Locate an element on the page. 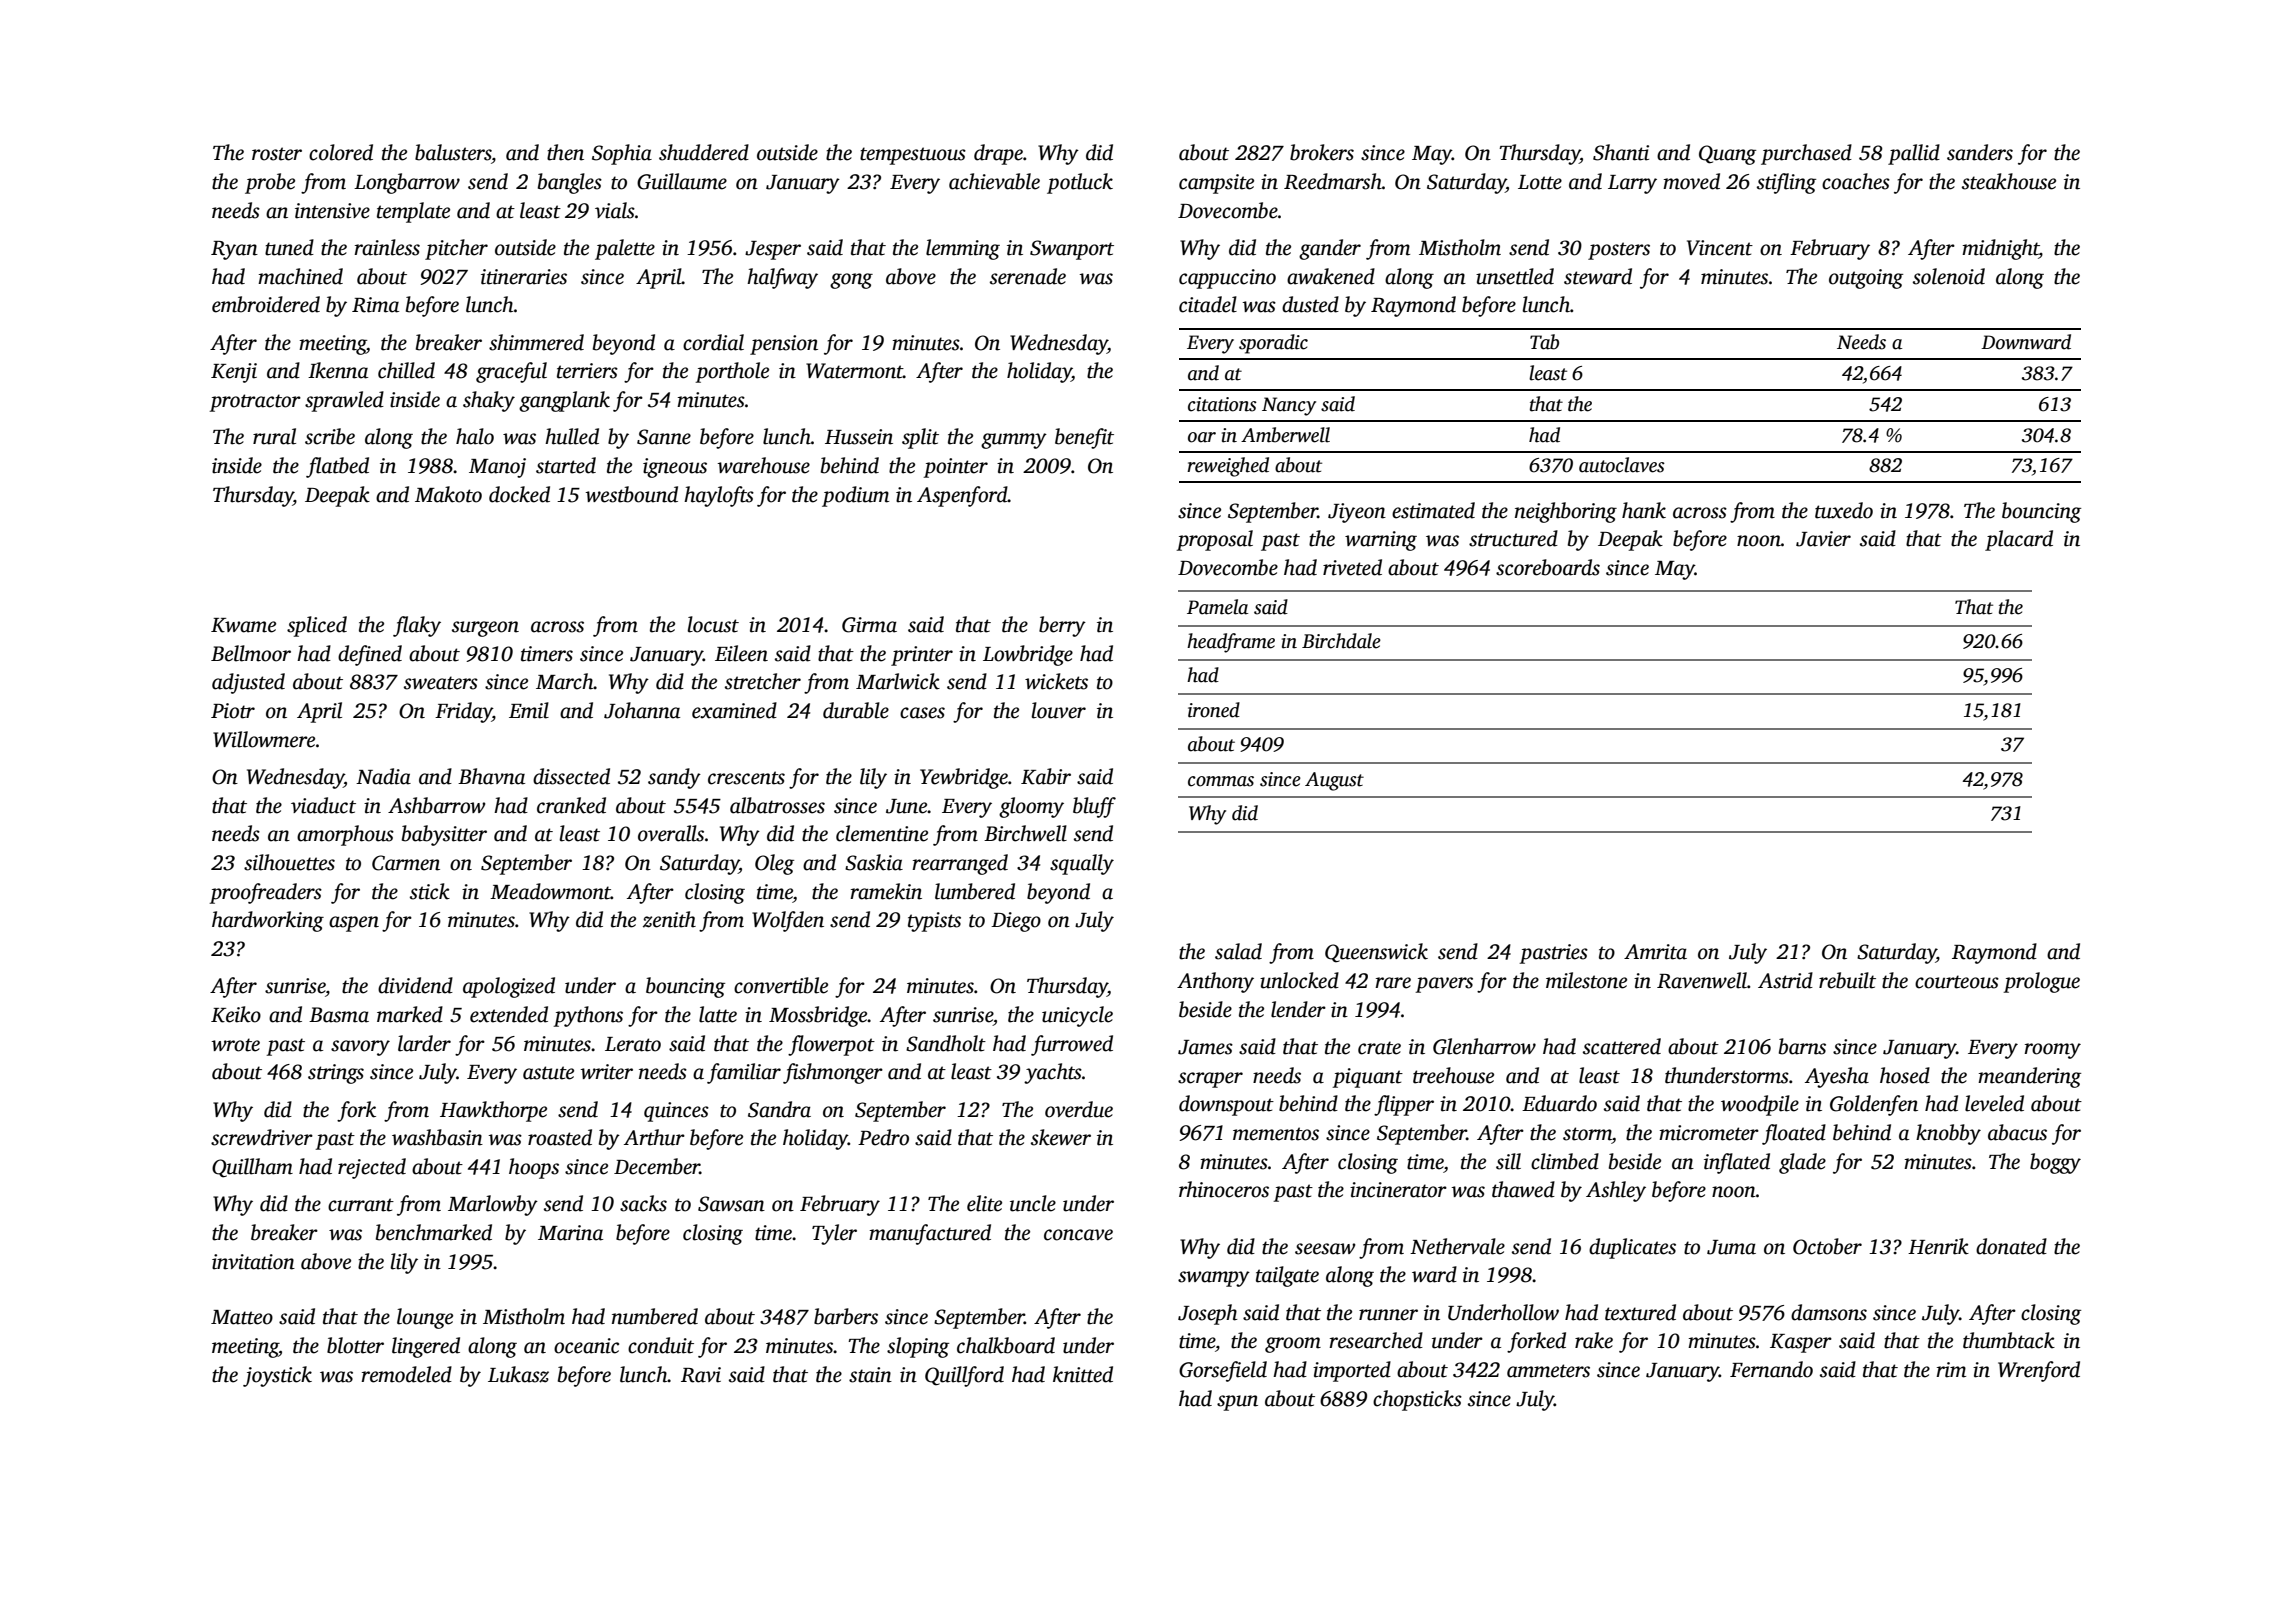 Image resolution: width=2292 pixels, height=1620 pixels. Kabir is located at coordinates (1046, 776).
